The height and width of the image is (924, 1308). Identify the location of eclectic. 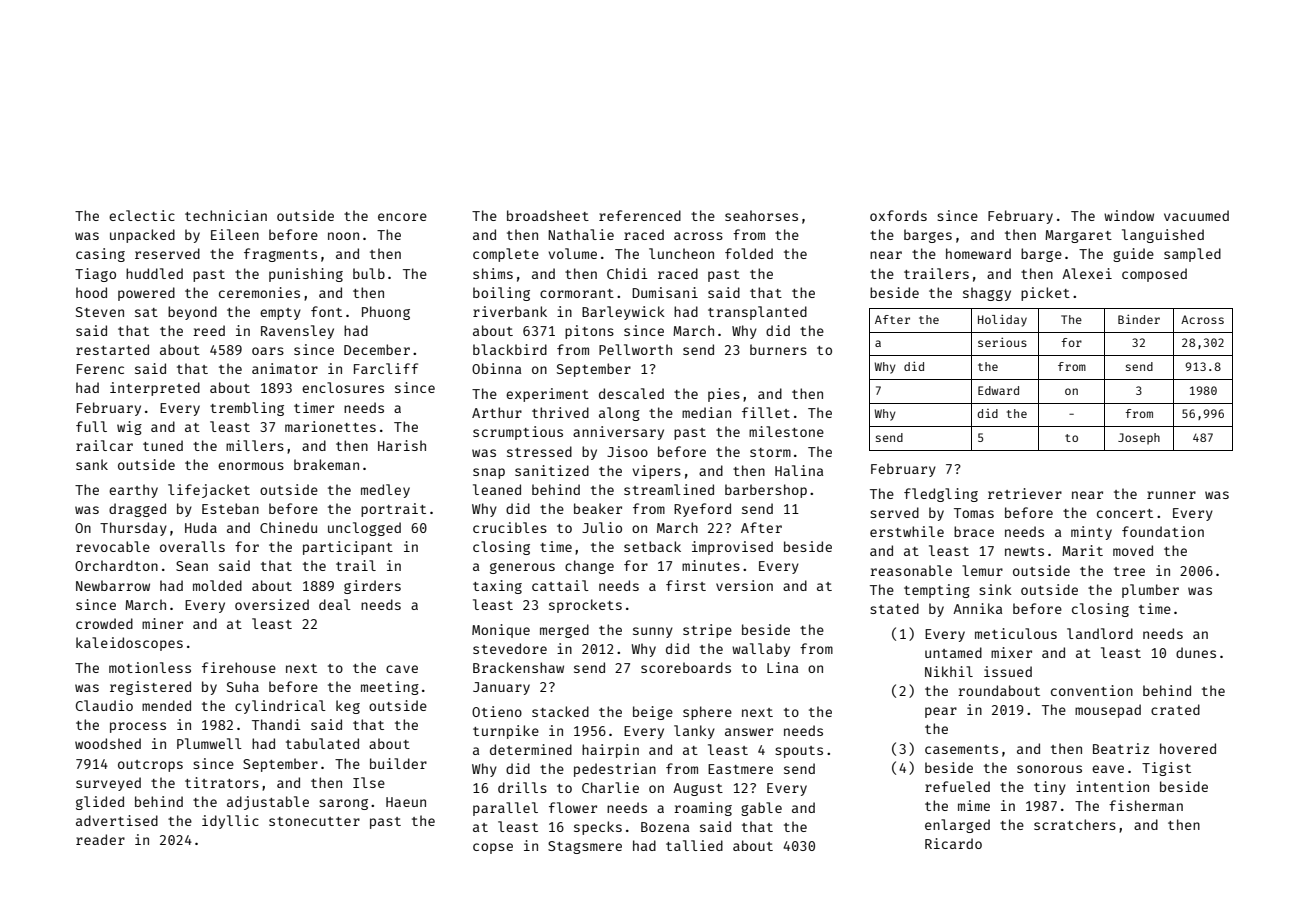
(142, 215).
